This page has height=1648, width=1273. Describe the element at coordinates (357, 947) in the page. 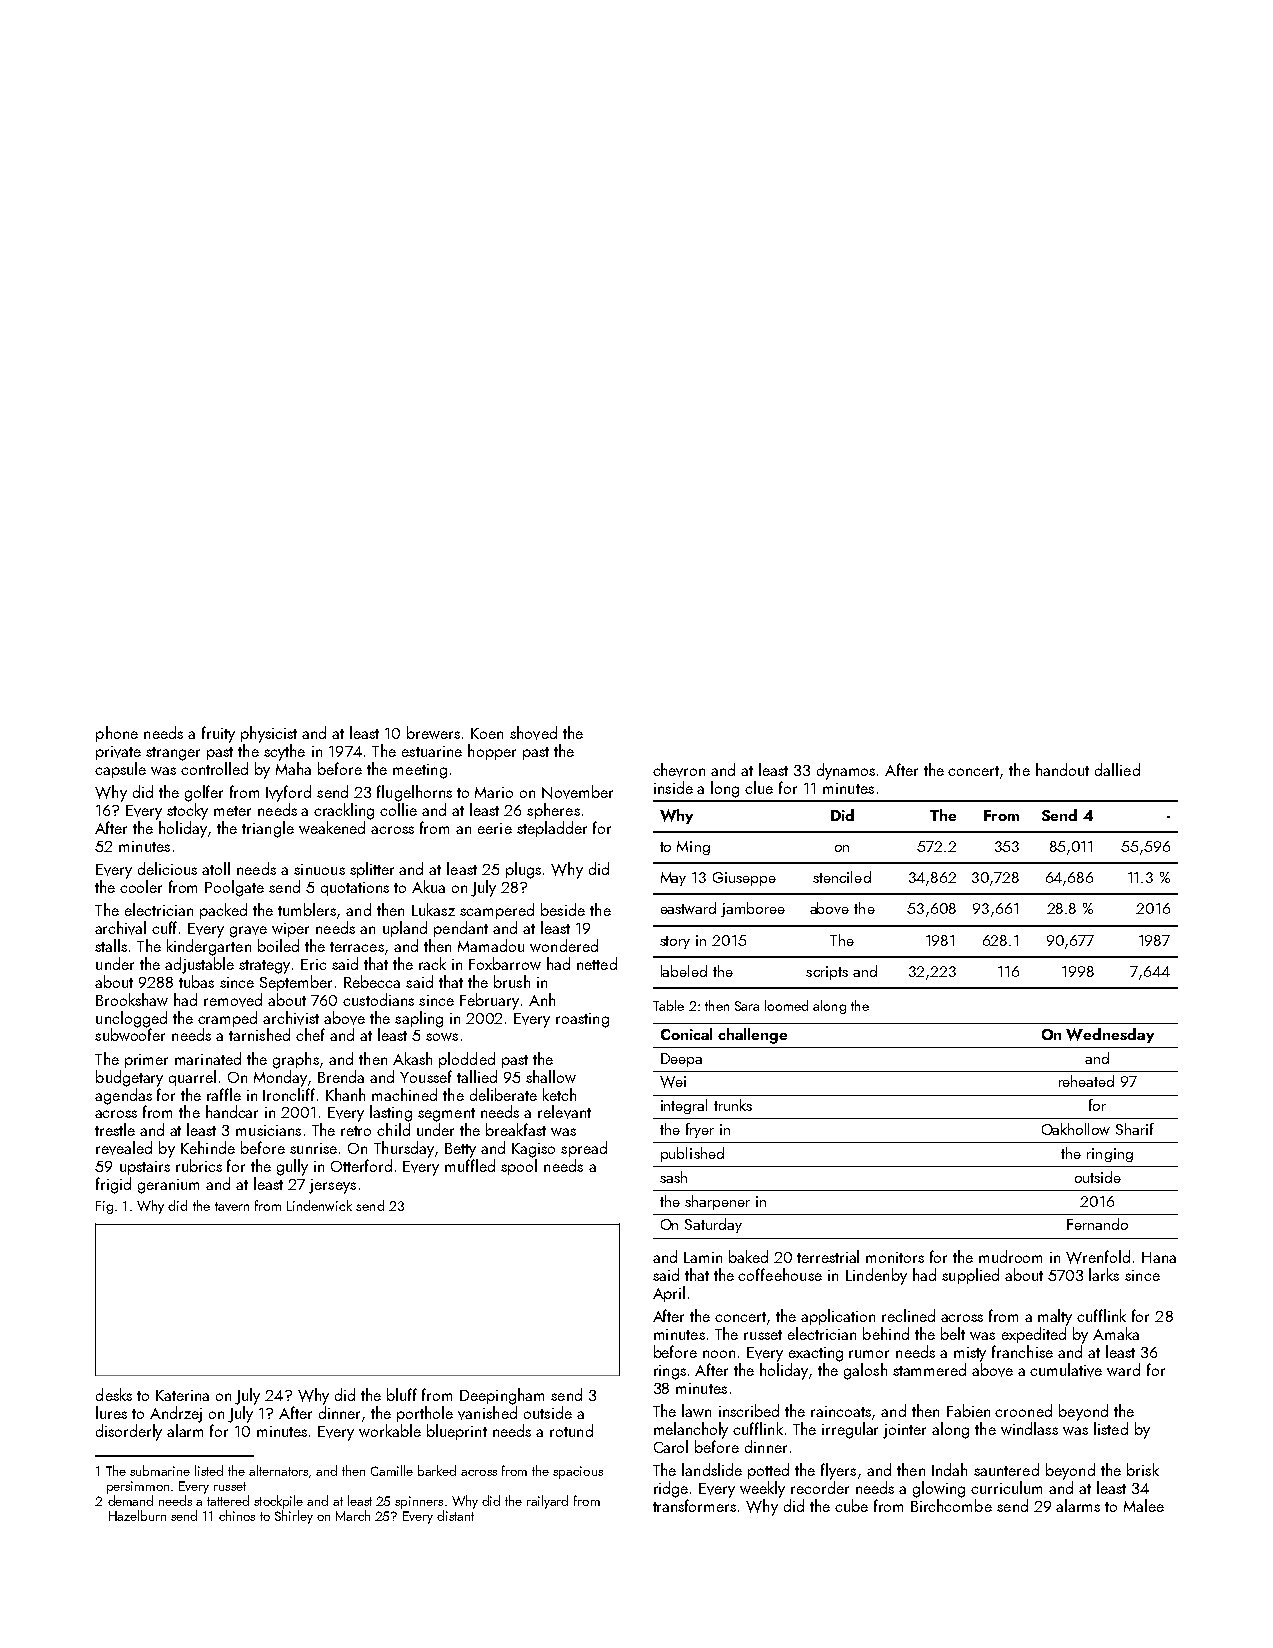

I see `terraces` at that location.
